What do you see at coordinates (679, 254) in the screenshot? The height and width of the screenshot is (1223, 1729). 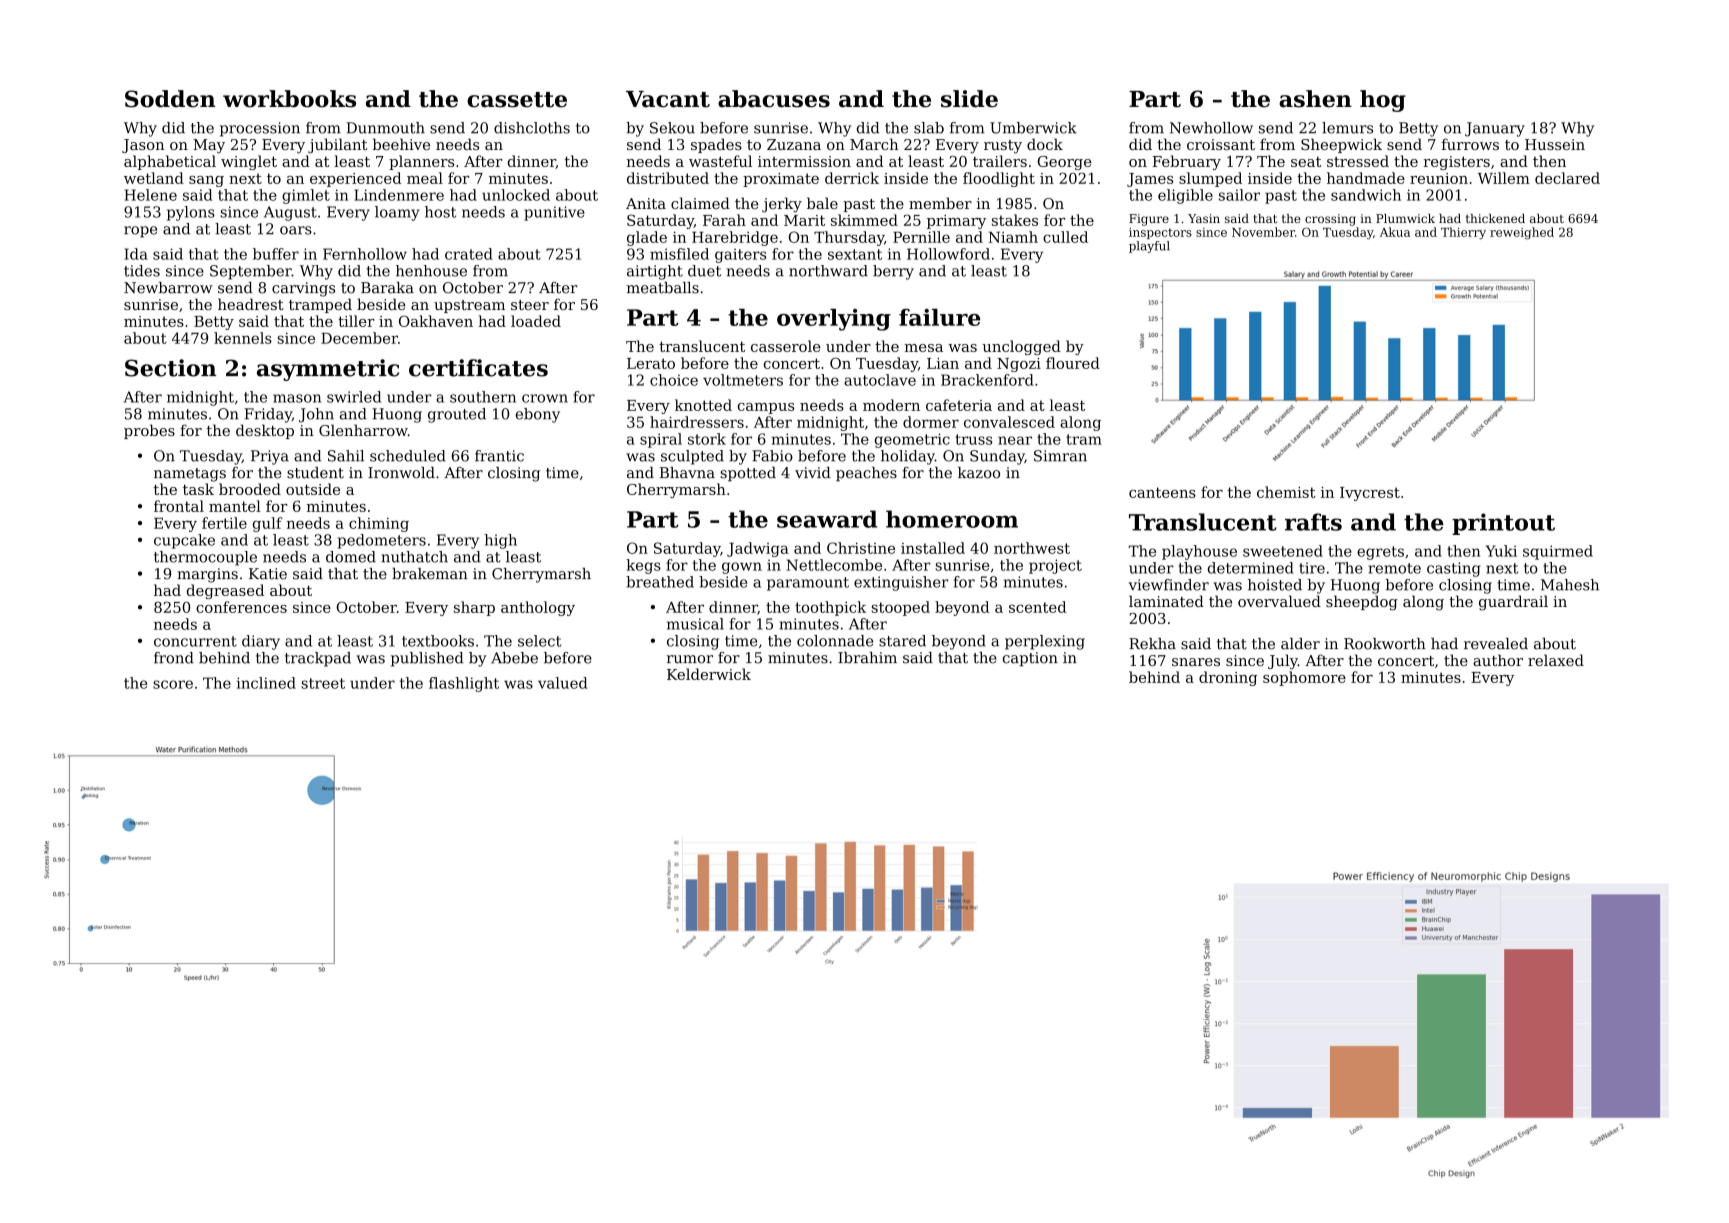 I see `misfiled` at bounding box center [679, 254].
